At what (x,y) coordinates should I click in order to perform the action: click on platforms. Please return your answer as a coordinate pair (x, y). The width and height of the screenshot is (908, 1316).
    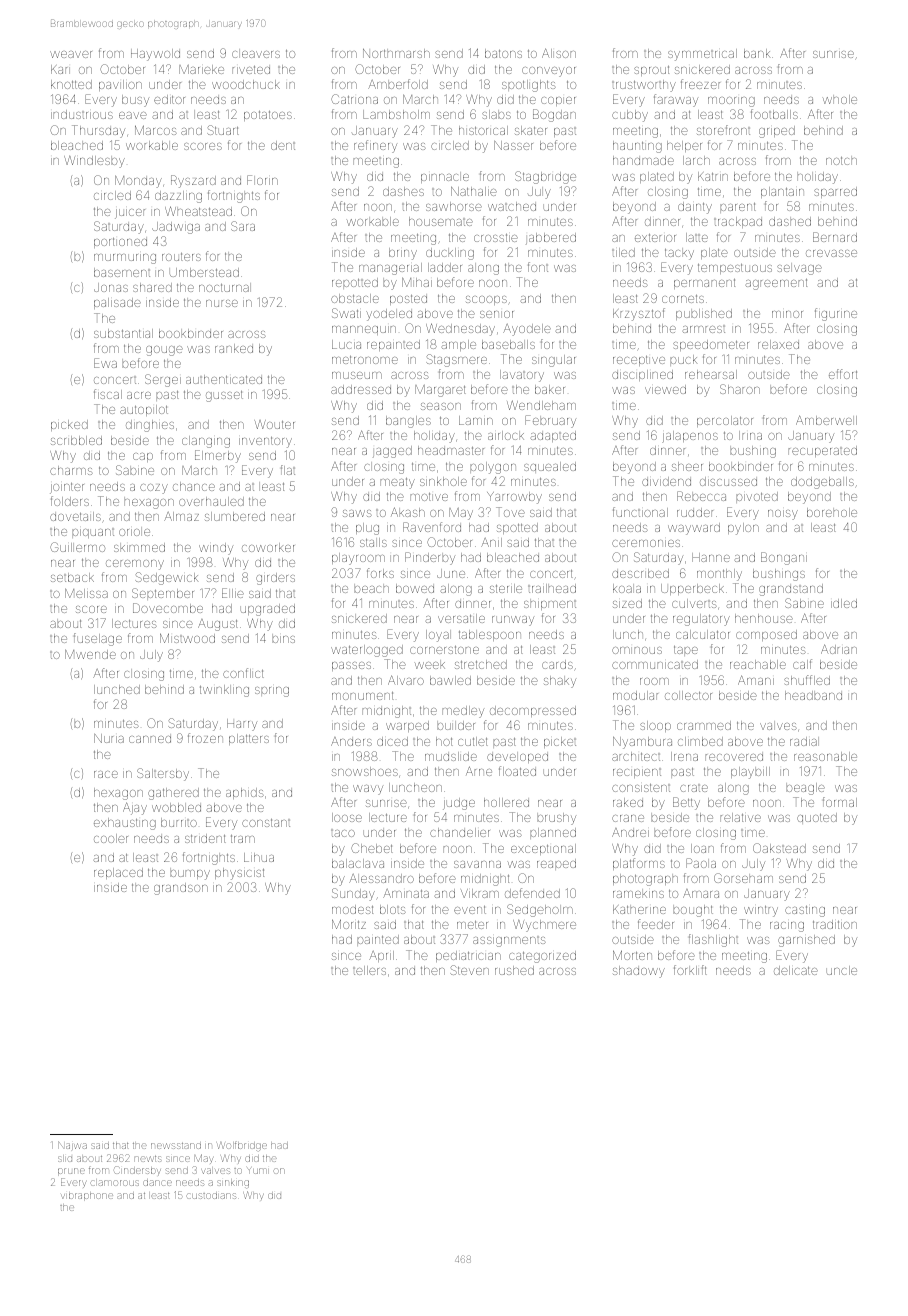
    Looking at the image, I should click on (639, 864).
